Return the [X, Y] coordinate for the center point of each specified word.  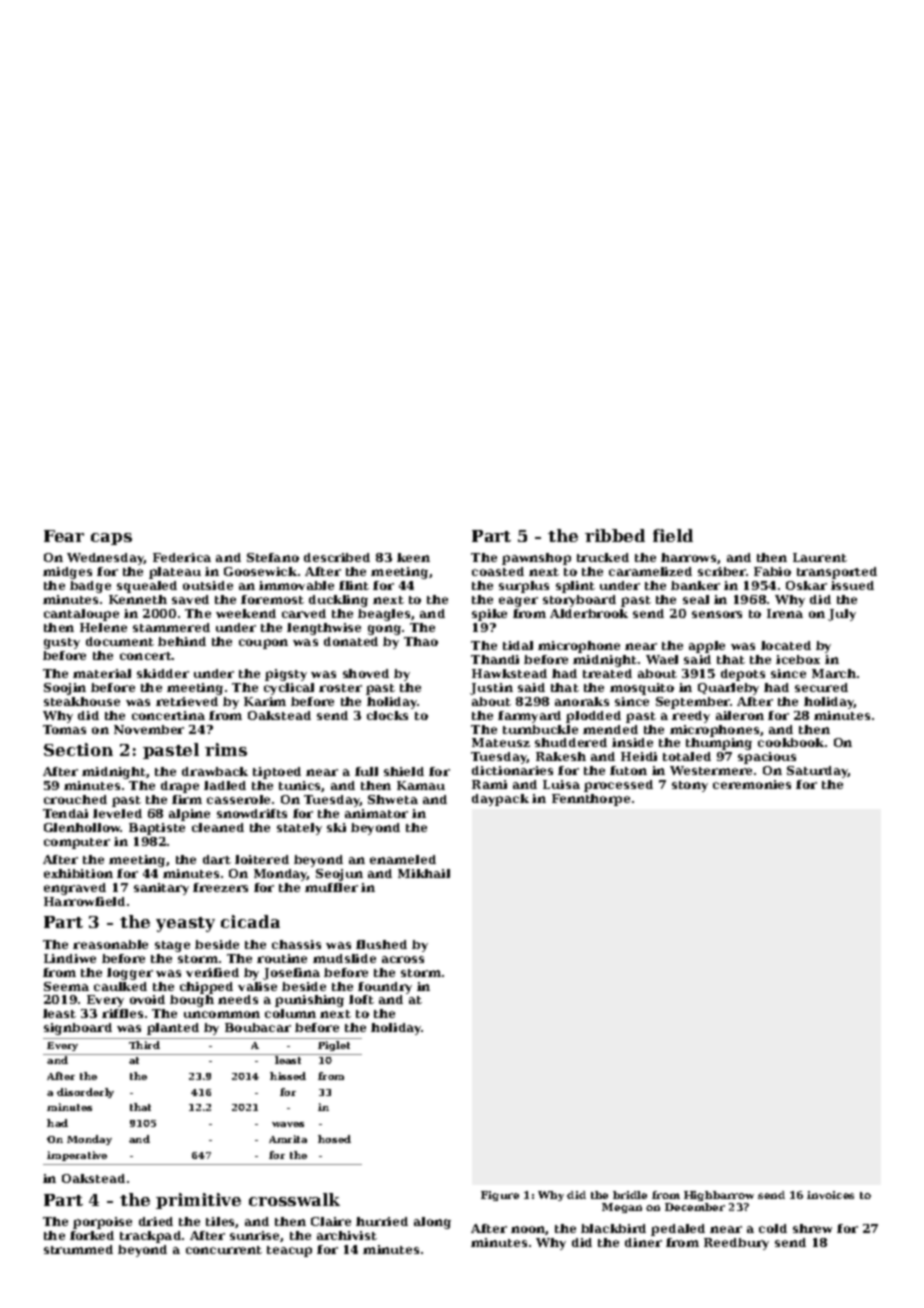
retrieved [187, 701]
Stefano [273, 557]
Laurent [820, 557]
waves [288, 1124]
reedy [691, 717]
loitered [262, 859]
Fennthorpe [591, 800]
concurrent [224, 1250]
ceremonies [752, 784]
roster [340, 688]
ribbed [615, 535]
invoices [830, 1195]
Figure [500, 1196]
